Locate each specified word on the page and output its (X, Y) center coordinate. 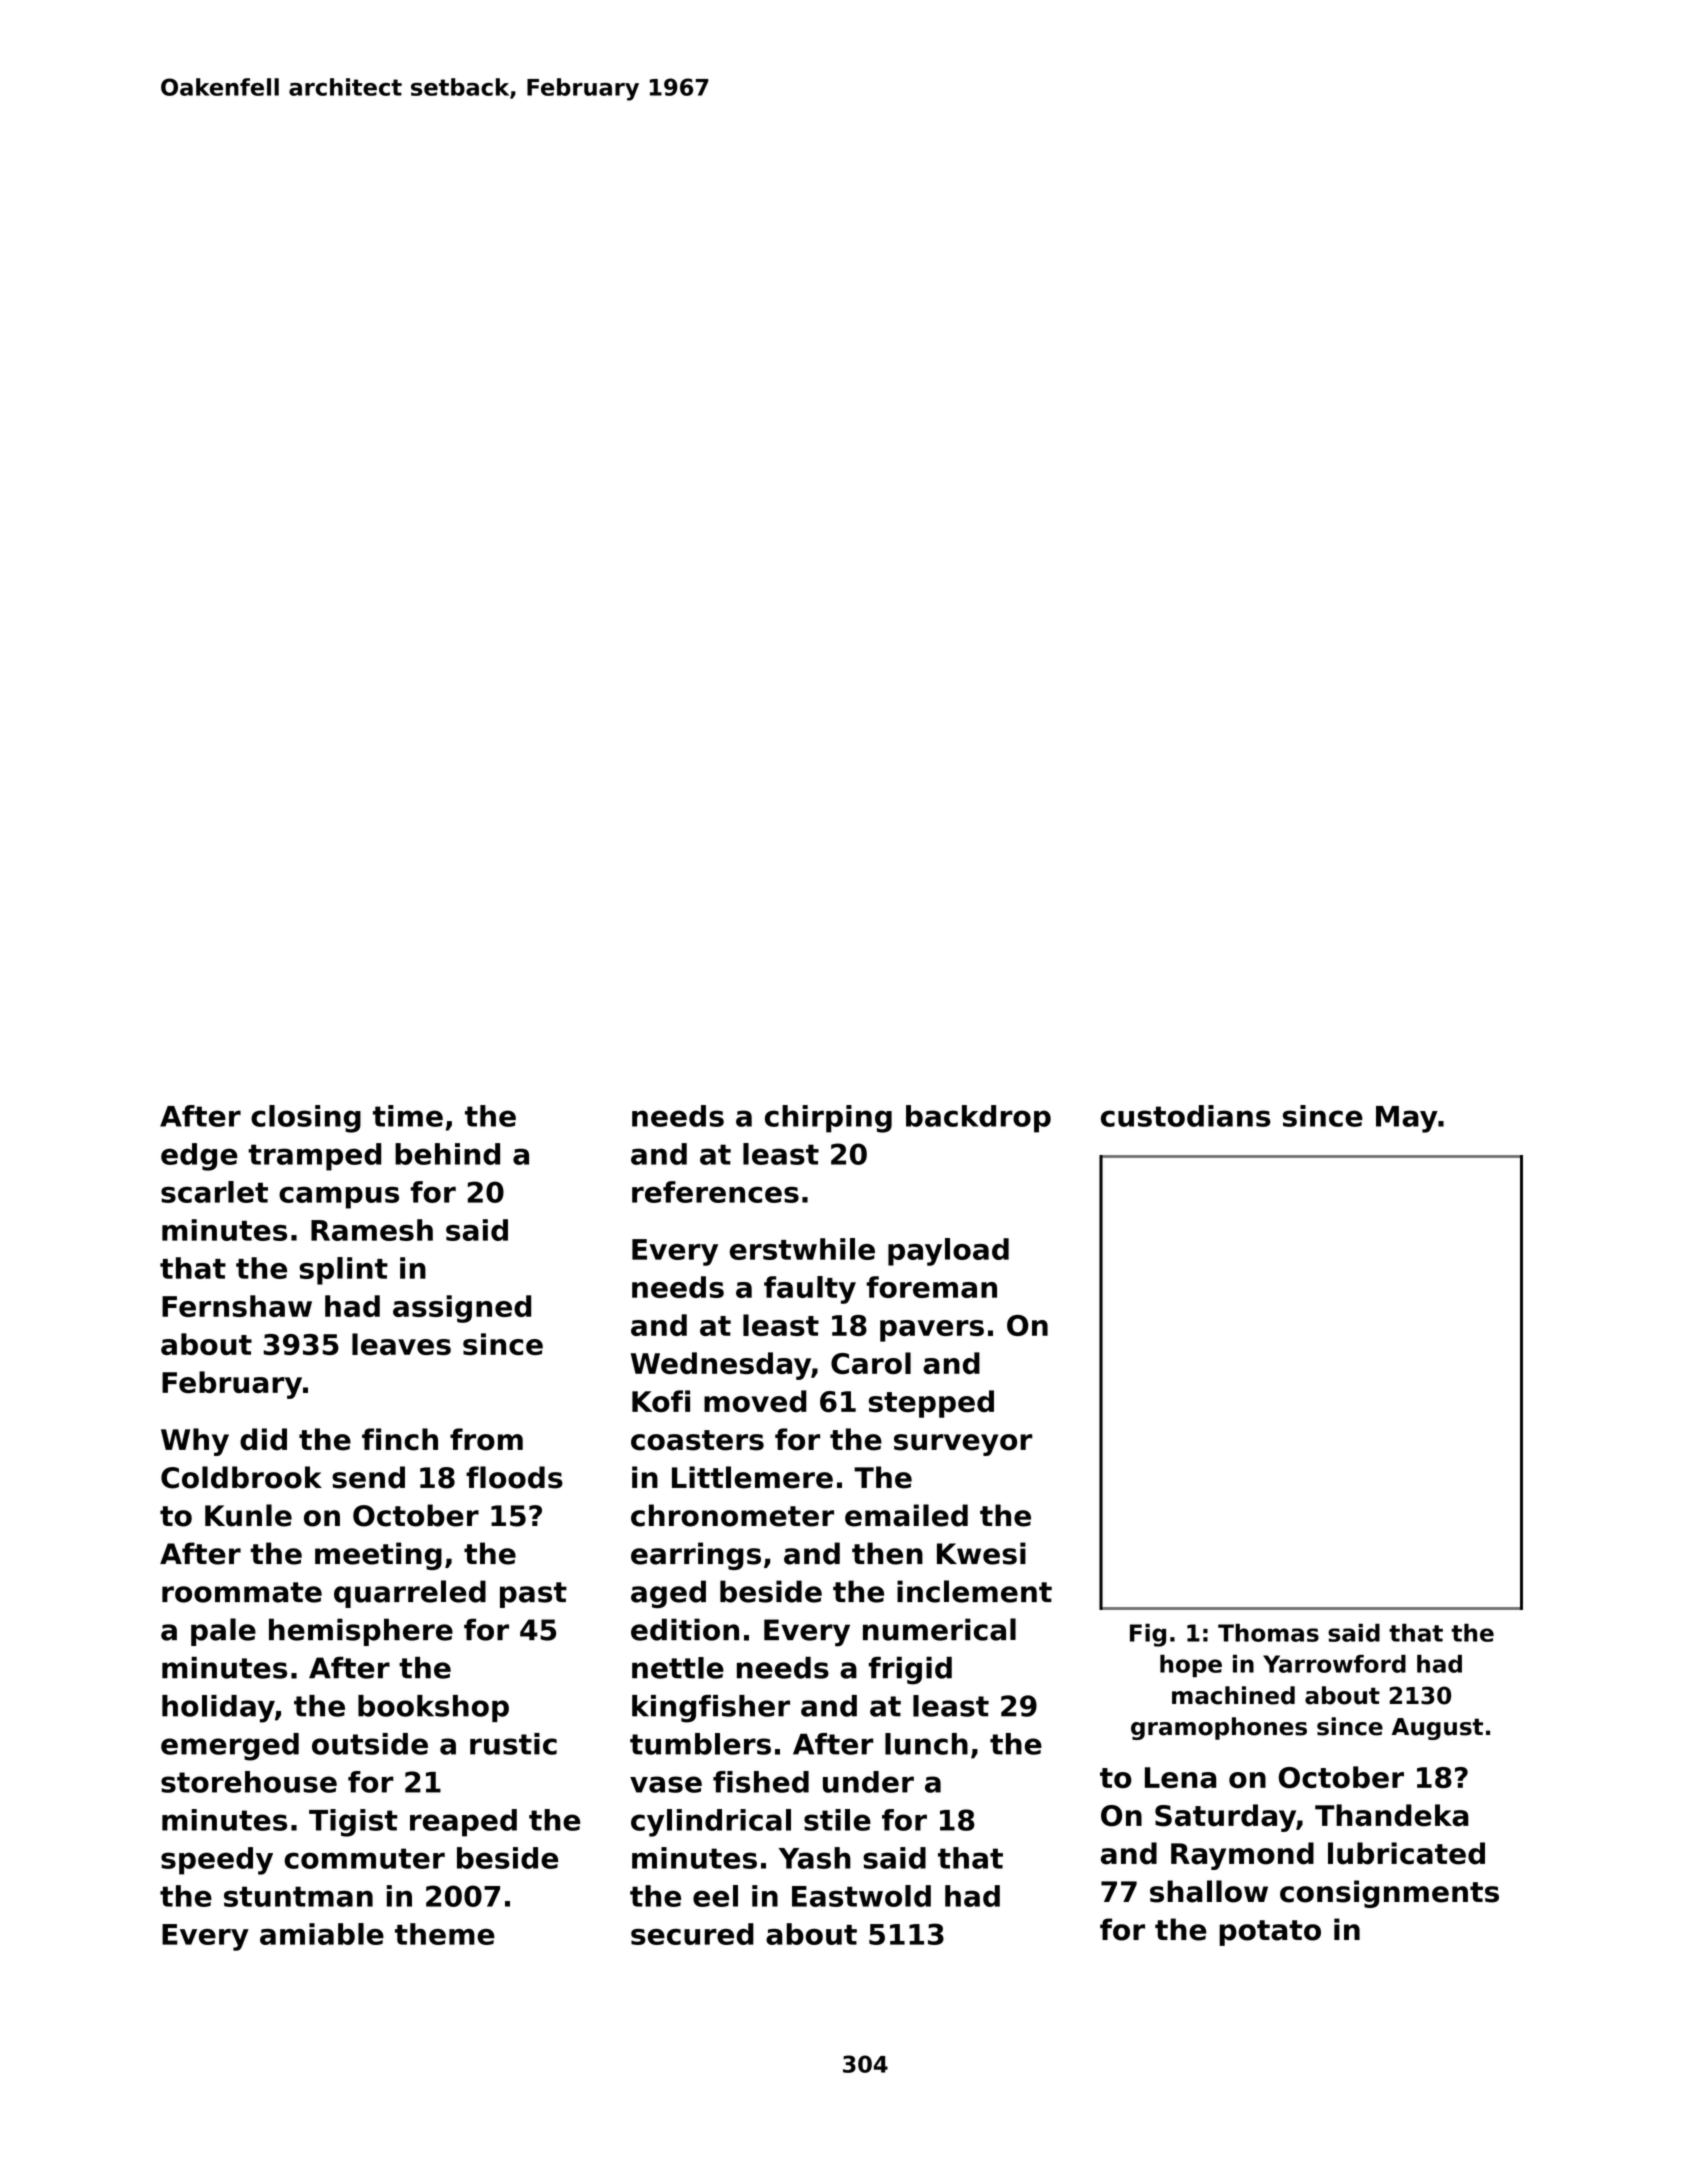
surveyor (963, 1445)
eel (715, 1896)
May (1407, 1119)
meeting (378, 1556)
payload (948, 1252)
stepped (931, 1404)
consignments (1389, 1894)
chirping (828, 1119)
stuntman (298, 1896)
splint (343, 1271)
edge (199, 1157)
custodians (1186, 1116)
